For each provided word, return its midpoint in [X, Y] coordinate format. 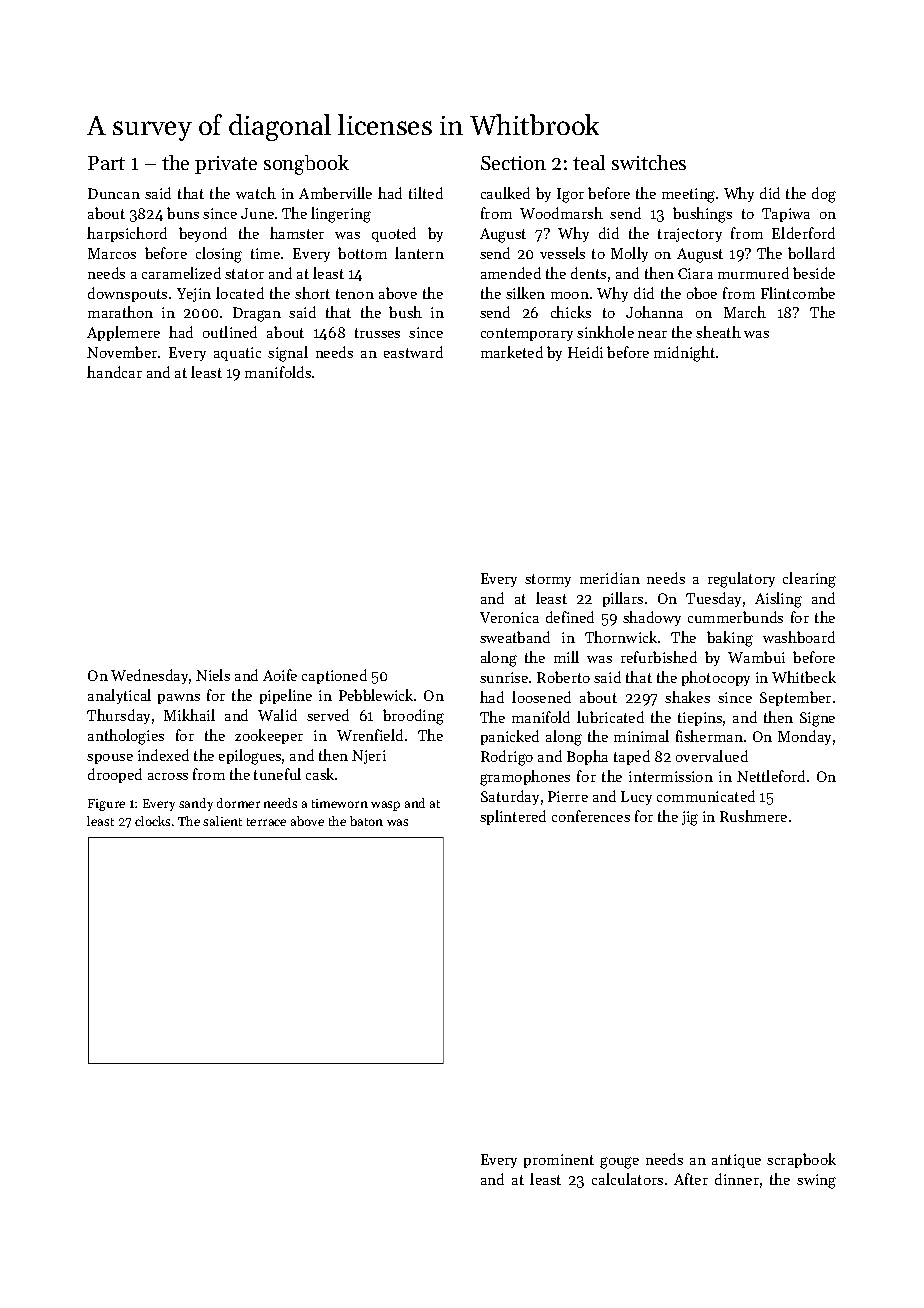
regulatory [741, 580]
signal [288, 354]
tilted [426, 193]
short [312, 293]
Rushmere [753, 816]
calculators [627, 1179]
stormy [548, 580]
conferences [591, 816]
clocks [152, 821]
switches [649, 162]
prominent [559, 1161]
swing [816, 1181]
